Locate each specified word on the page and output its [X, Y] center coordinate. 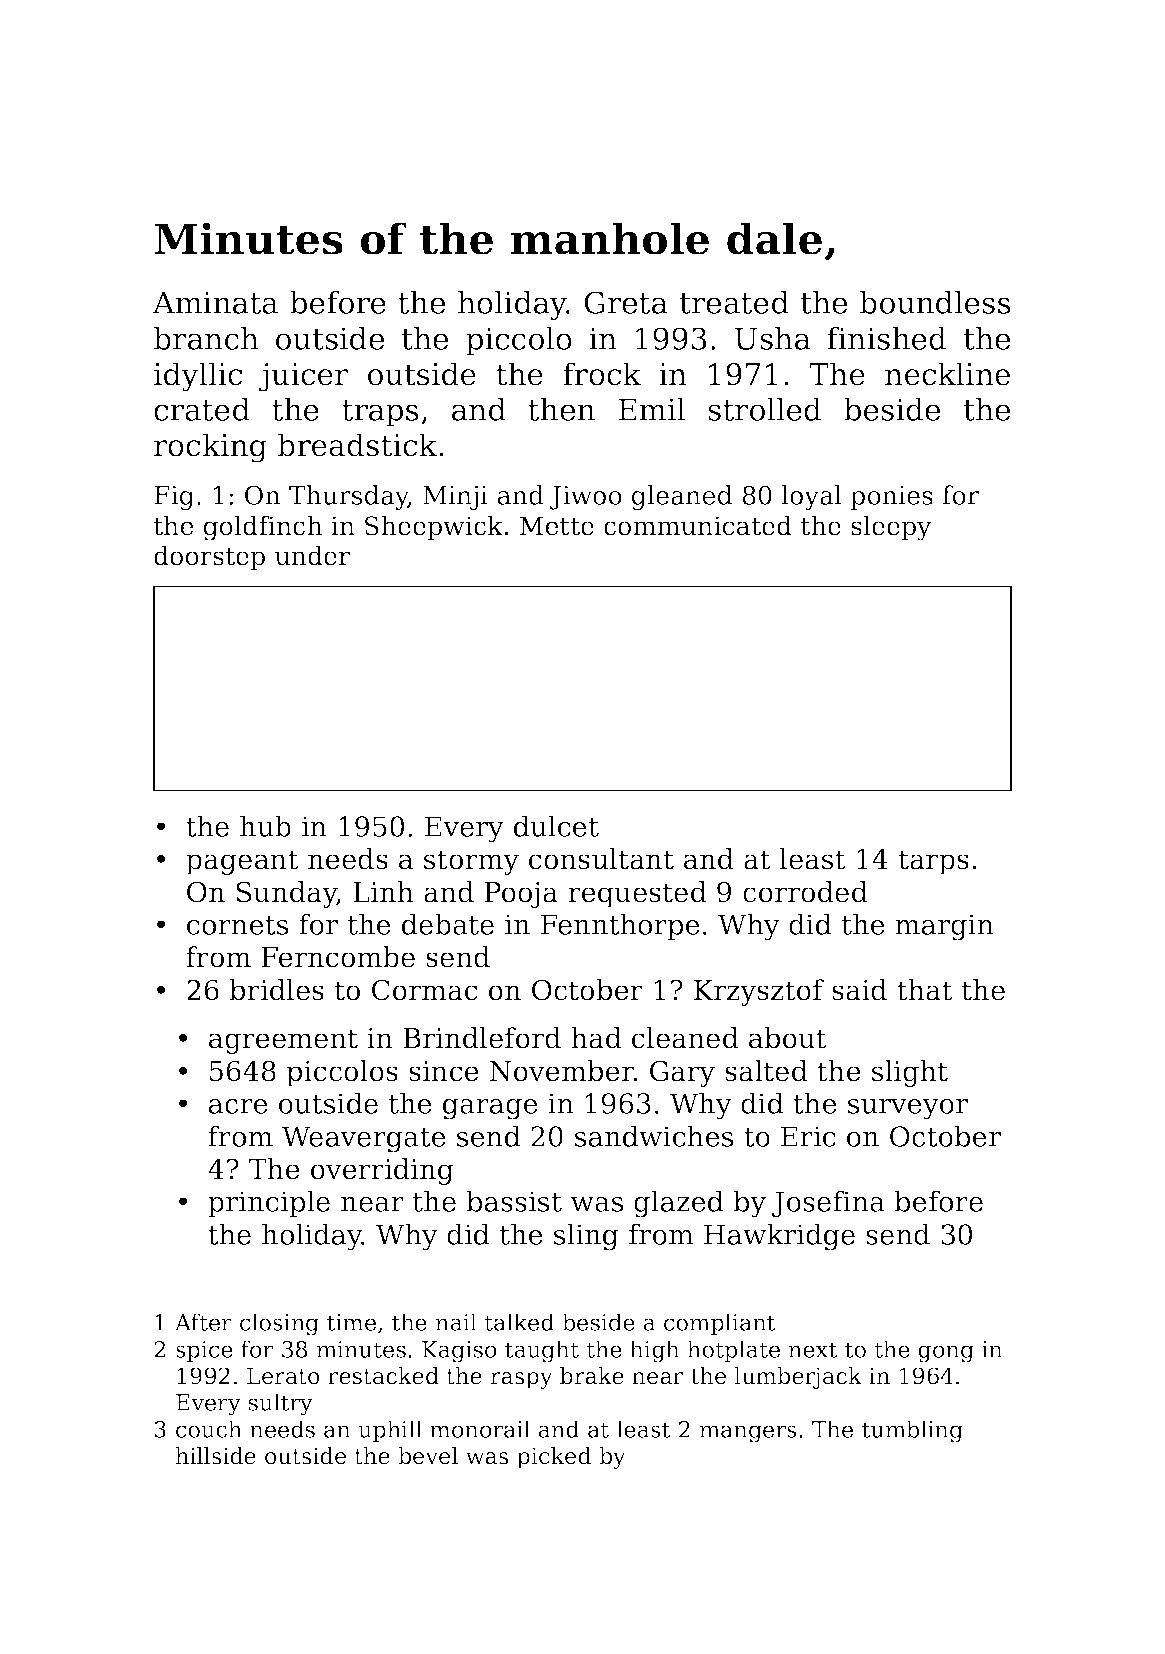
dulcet [556, 826]
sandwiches [654, 1136]
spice [204, 1351]
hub [265, 826]
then [561, 409]
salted [766, 1071]
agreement [283, 1041]
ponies [891, 498]
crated [202, 409]
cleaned [685, 1038]
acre [238, 1106]
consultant [601, 859]
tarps [934, 862]
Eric [808, 1136]
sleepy [891, 528]
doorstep [209, 558]
